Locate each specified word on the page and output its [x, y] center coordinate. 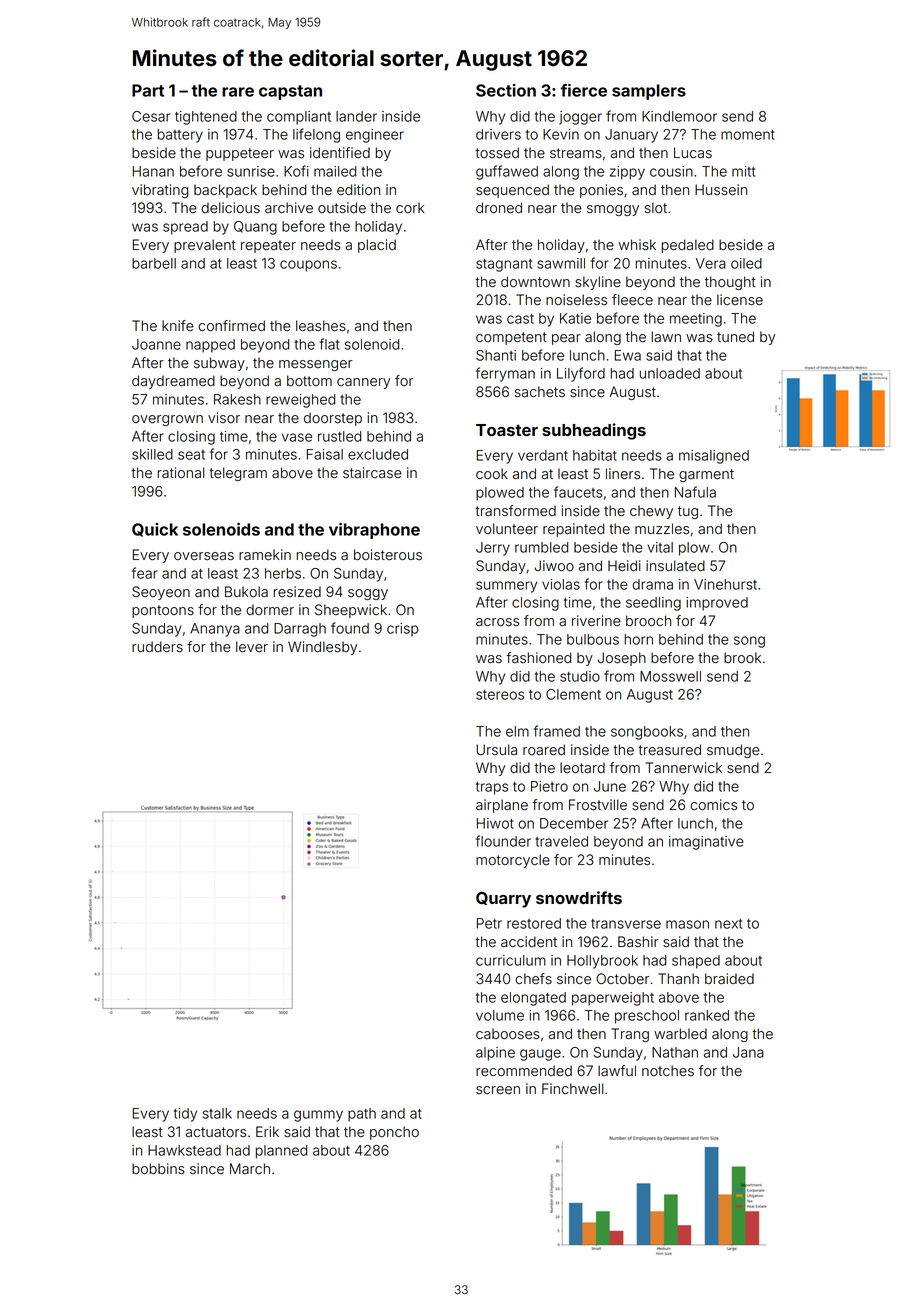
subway [219, 364]
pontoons [163, 611]
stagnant [504, 265]
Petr [489, 923]
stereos [500, 695]
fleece [632, 300]
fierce [584, 90]
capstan [290, 92]
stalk [217, 1113]
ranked [707, 1015]
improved [717, 604]
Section [506, 90]
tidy [185, 1115]
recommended [524, 1071]
